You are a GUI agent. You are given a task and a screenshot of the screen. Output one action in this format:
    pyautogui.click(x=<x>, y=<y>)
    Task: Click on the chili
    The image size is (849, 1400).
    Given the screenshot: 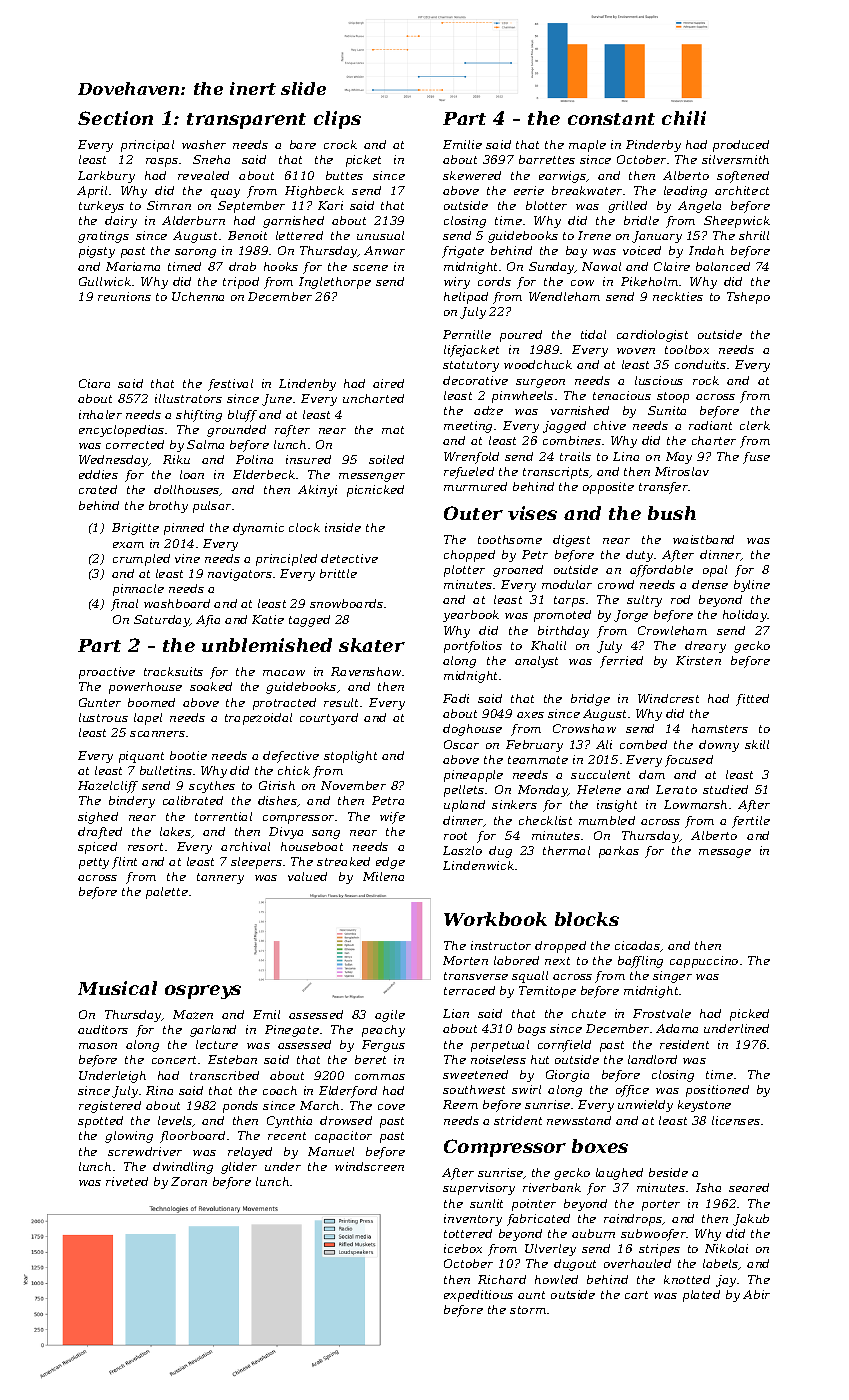 What is the action you would take?
    pyautogui.click(x=684, y=118)
